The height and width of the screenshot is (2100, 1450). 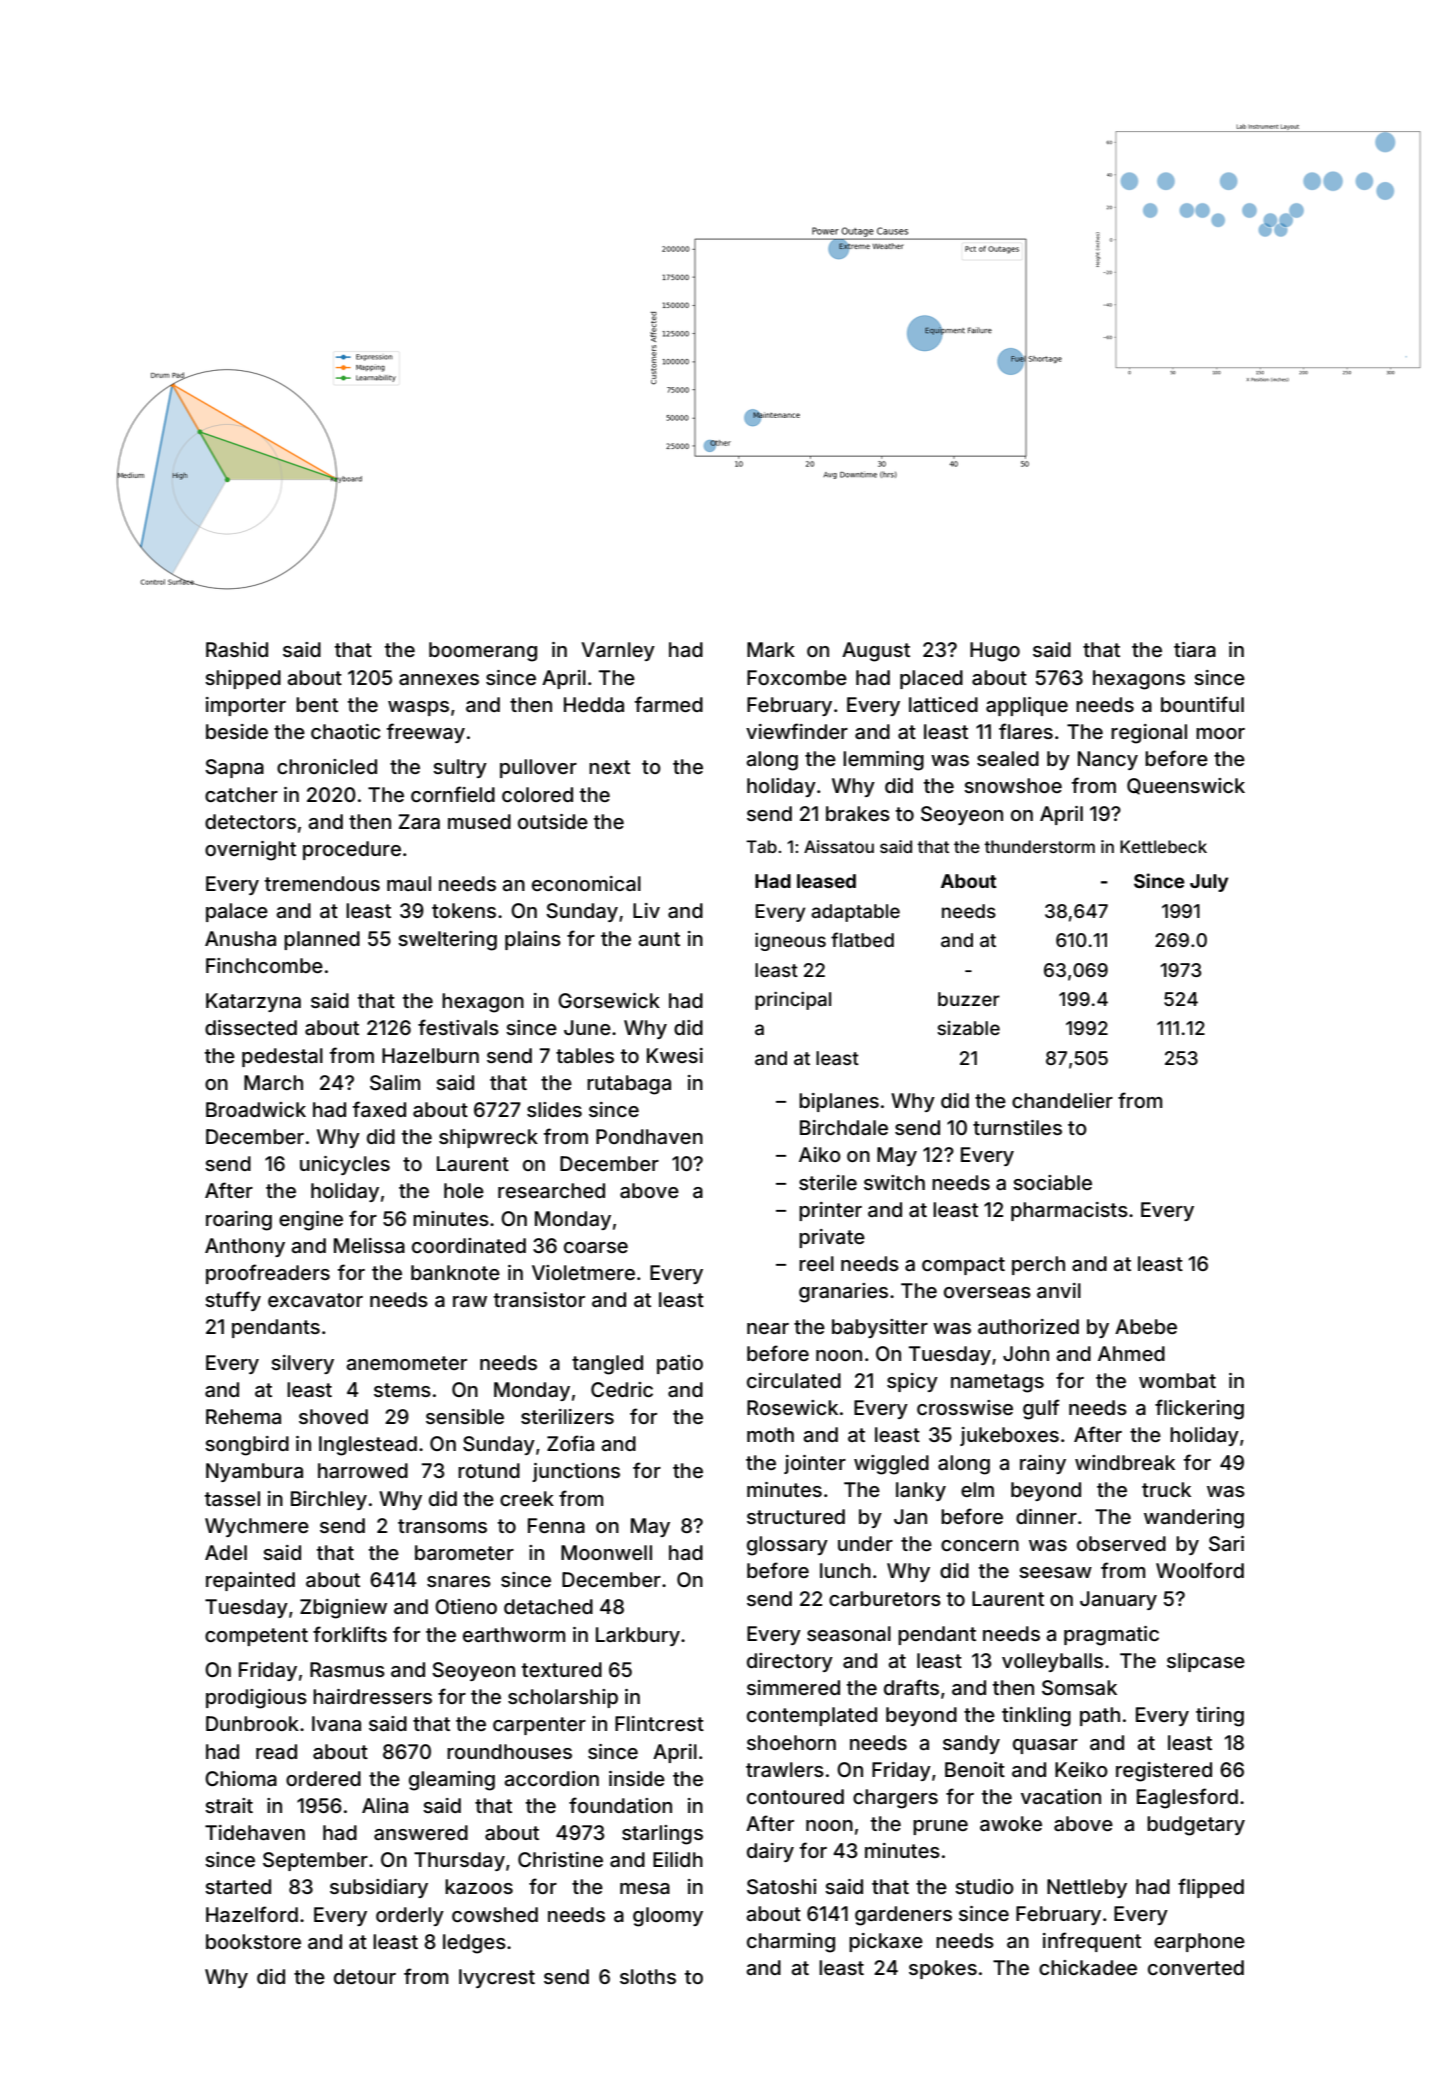 What do you see at coordinates (787, 1546) in the screenshot?
I see `glossary` at bounding box center [787, 1546].
